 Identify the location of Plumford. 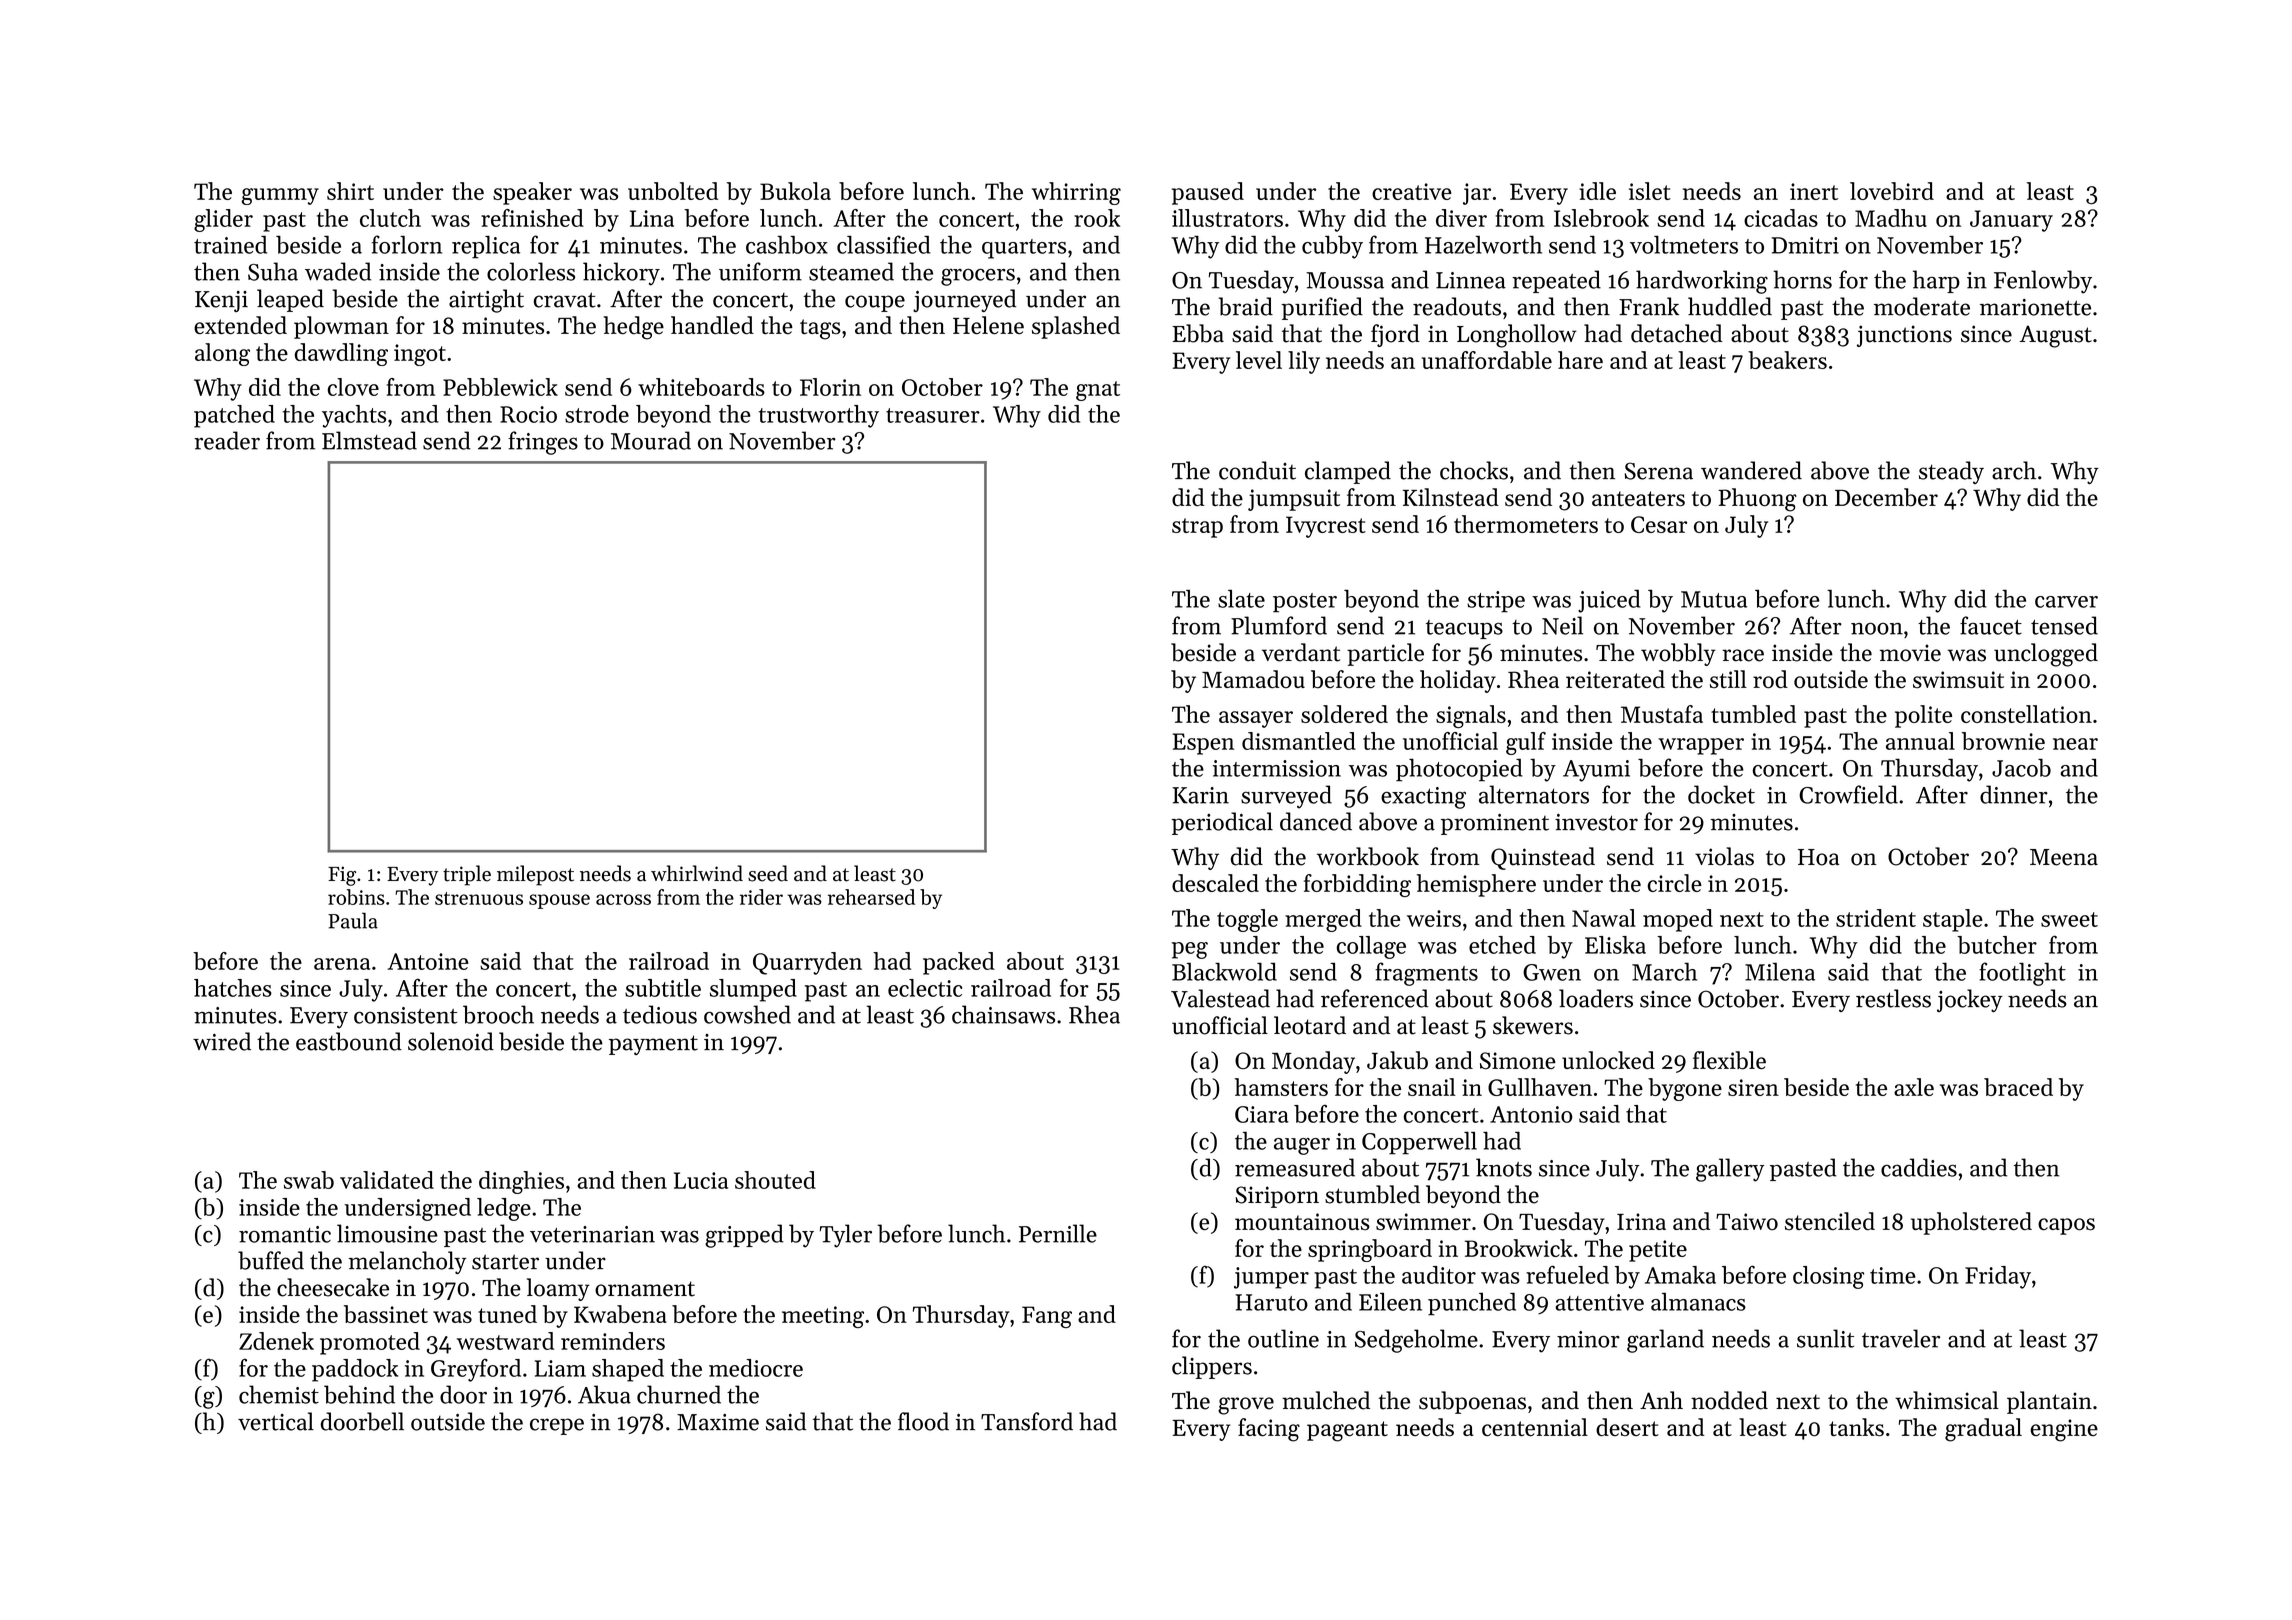
(1279, 625).
